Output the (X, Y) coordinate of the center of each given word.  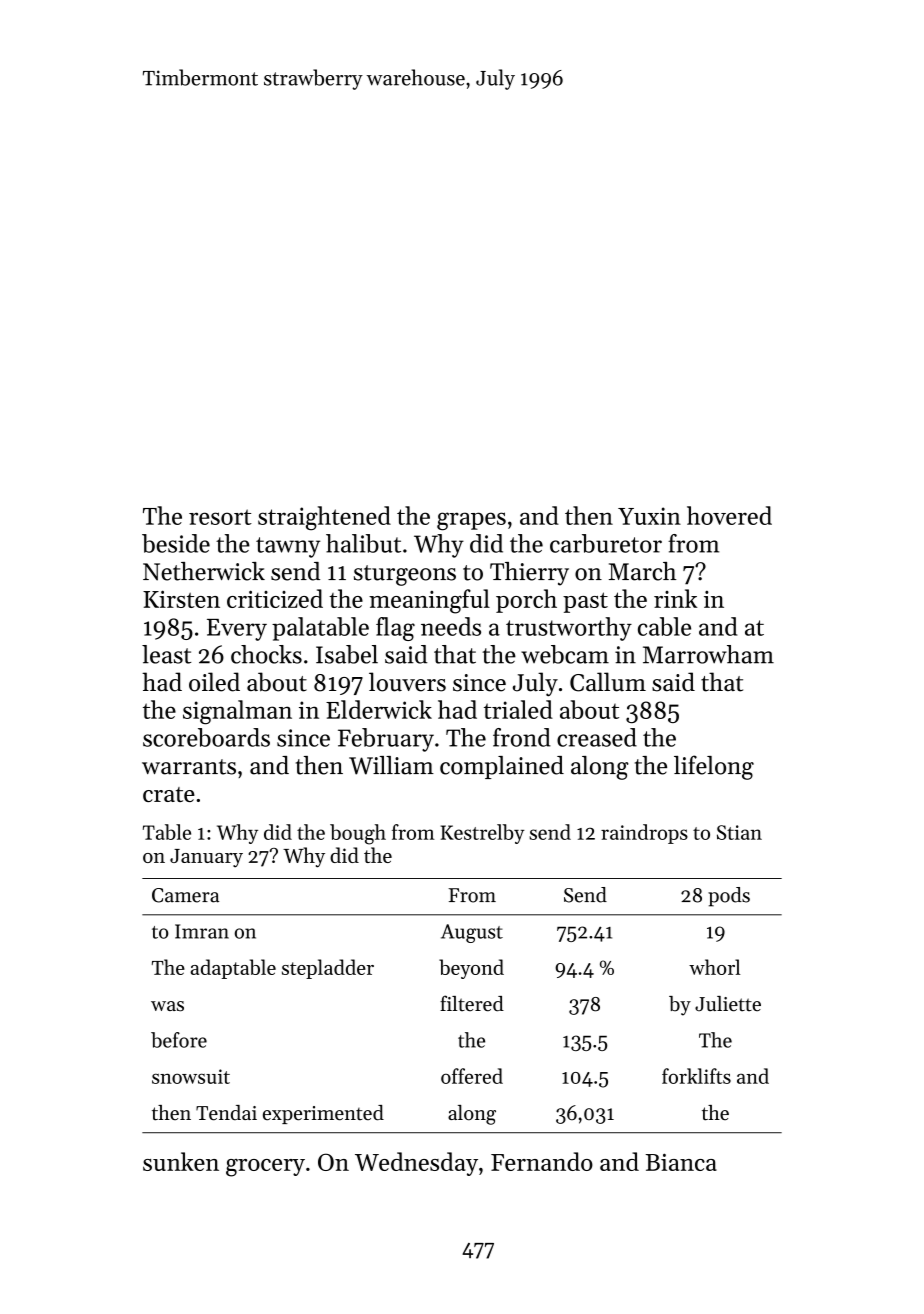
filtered (472, 1003)
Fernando (542, 1161)
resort (220, 517)
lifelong (714, 767)
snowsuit (191, 1076)
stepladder (328, 969)
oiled (214, 682)
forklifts (696, 1076)
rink (675, 598)
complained (502, 767)
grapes (471, 521)
